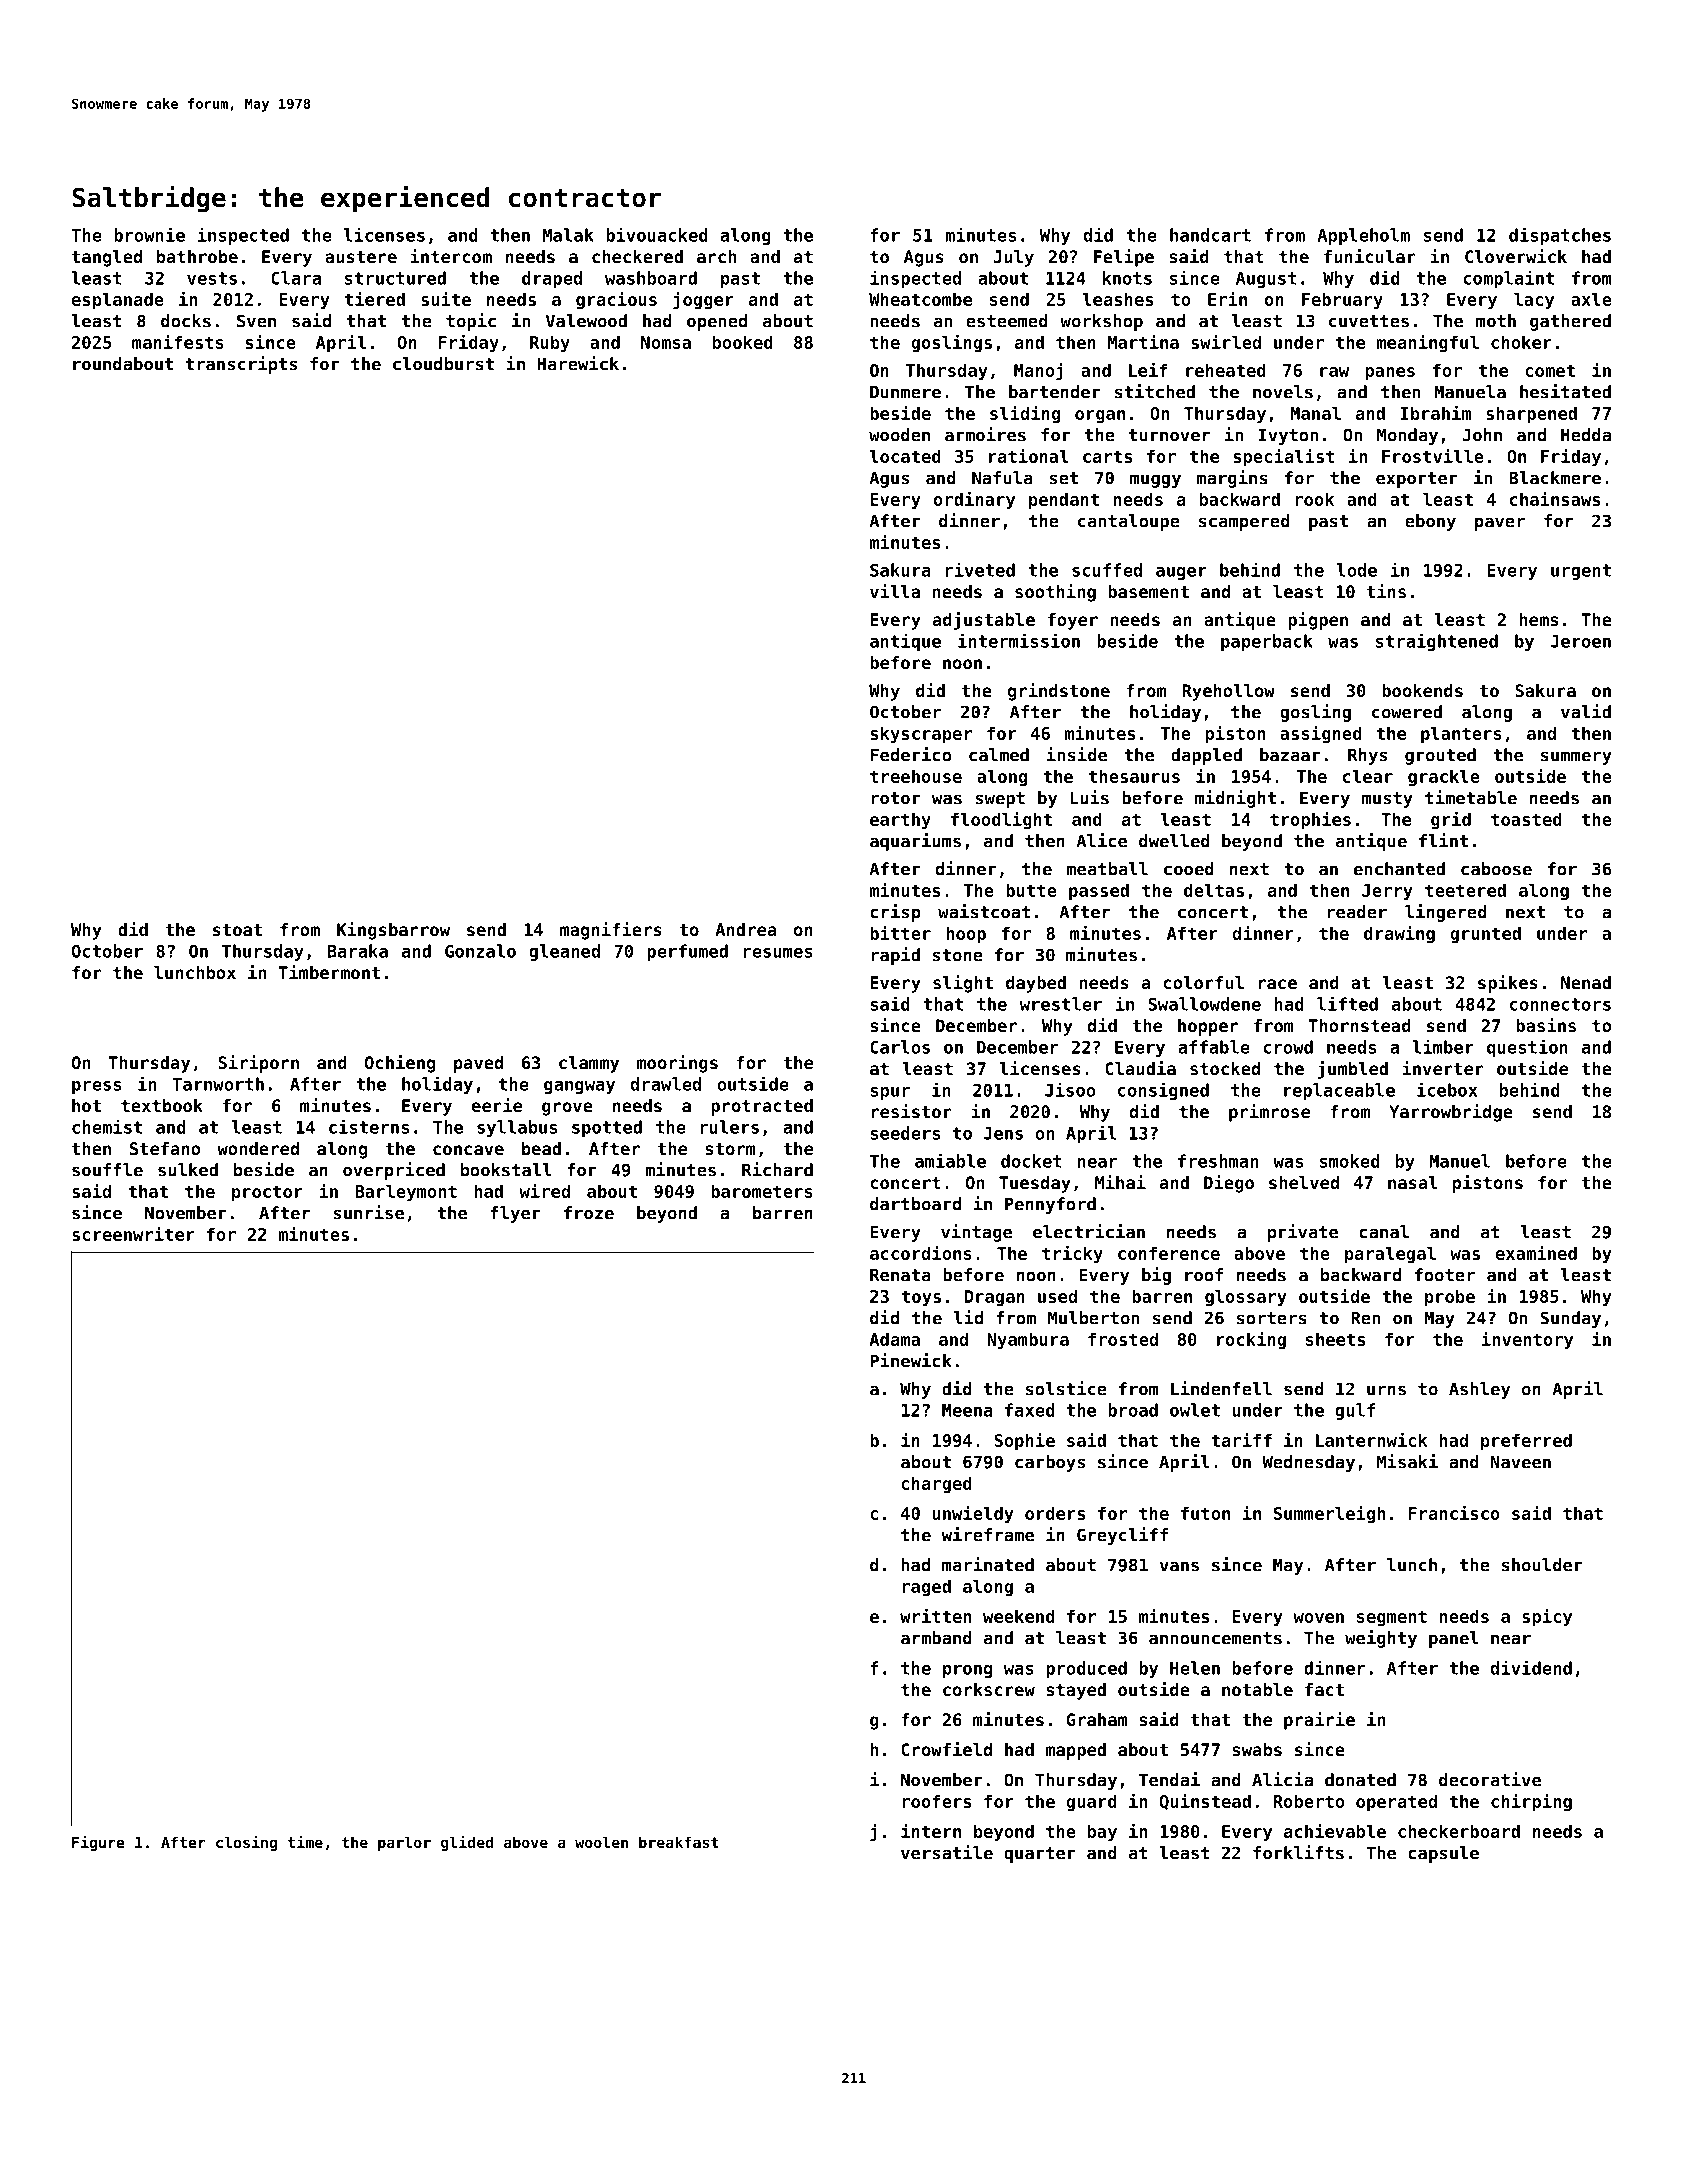 This image has height=2178, width=1683. I want to click on sheets, so click(1335, 1339).
